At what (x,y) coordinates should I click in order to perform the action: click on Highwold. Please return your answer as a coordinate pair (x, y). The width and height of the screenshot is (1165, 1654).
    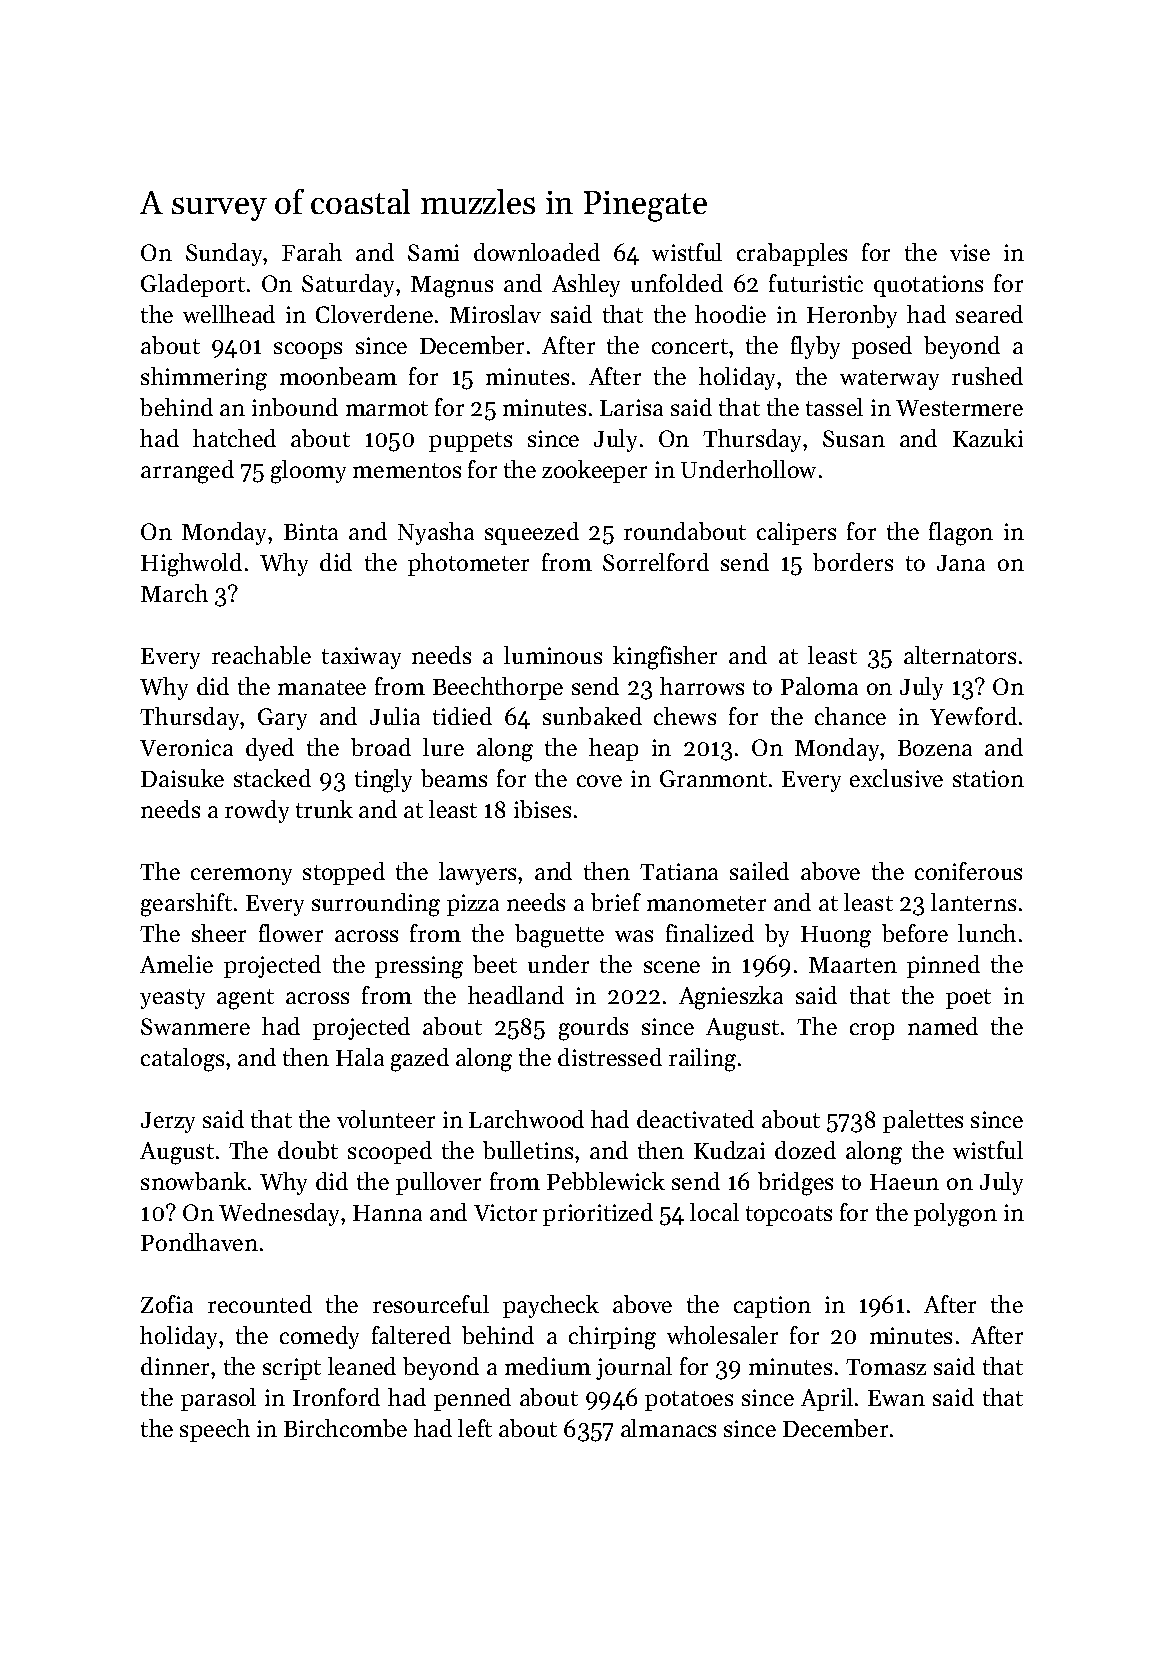
    Looking at the image, I should click on (191, 565).
